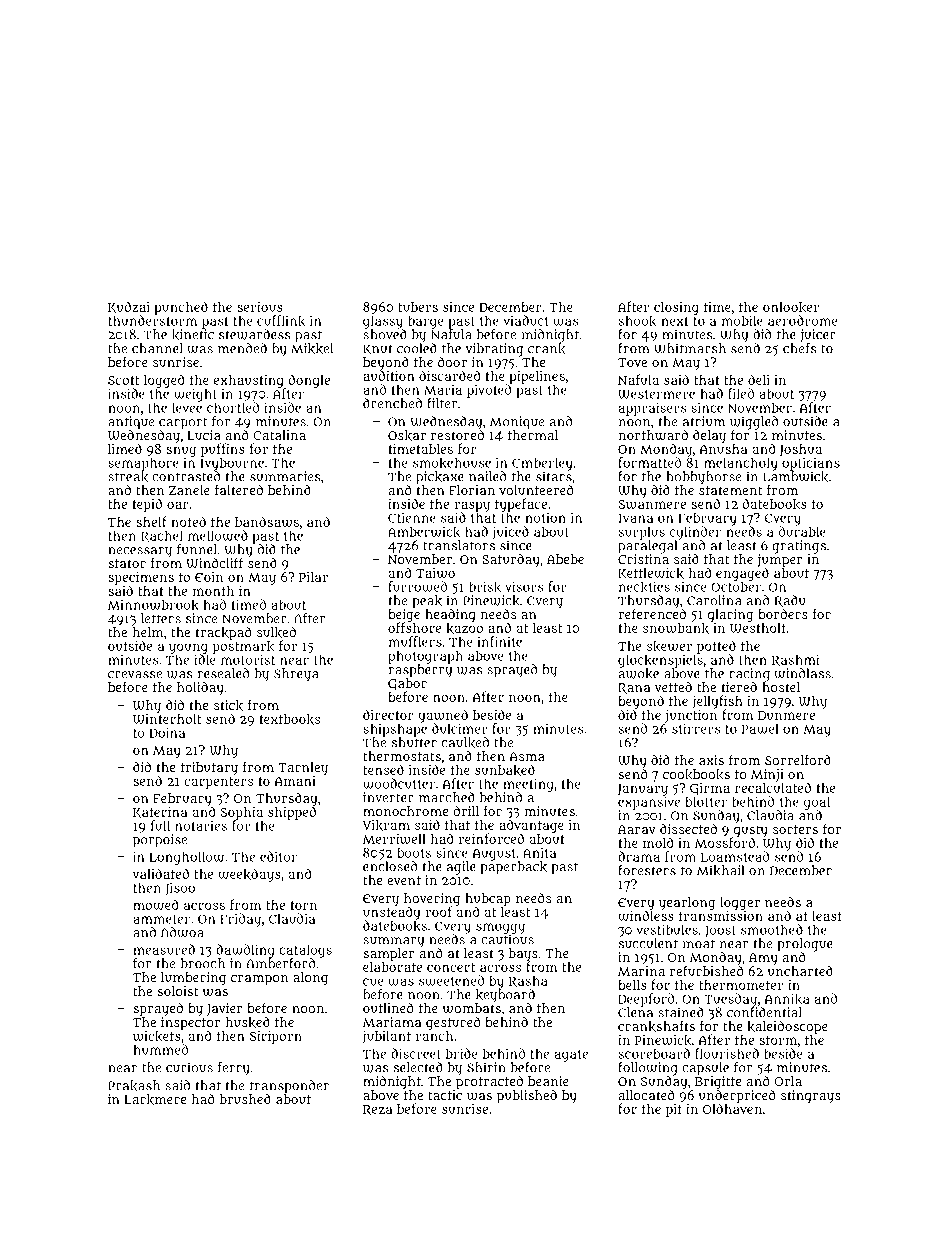 This screenshot has width=952, height=1233. I want to click on offshore, so click(414, 627).
